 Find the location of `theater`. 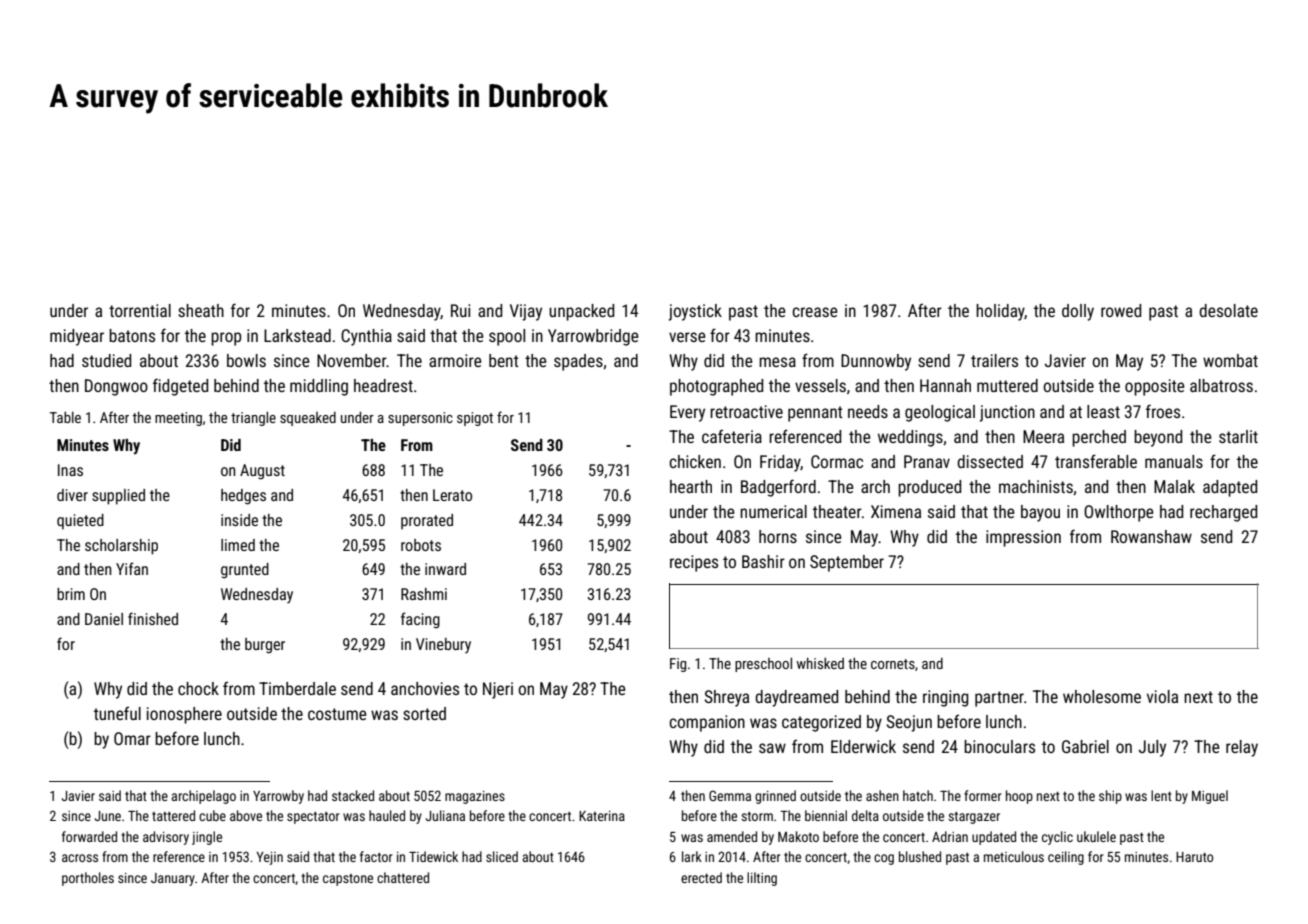

theater is located at coordinates (837, 511).
